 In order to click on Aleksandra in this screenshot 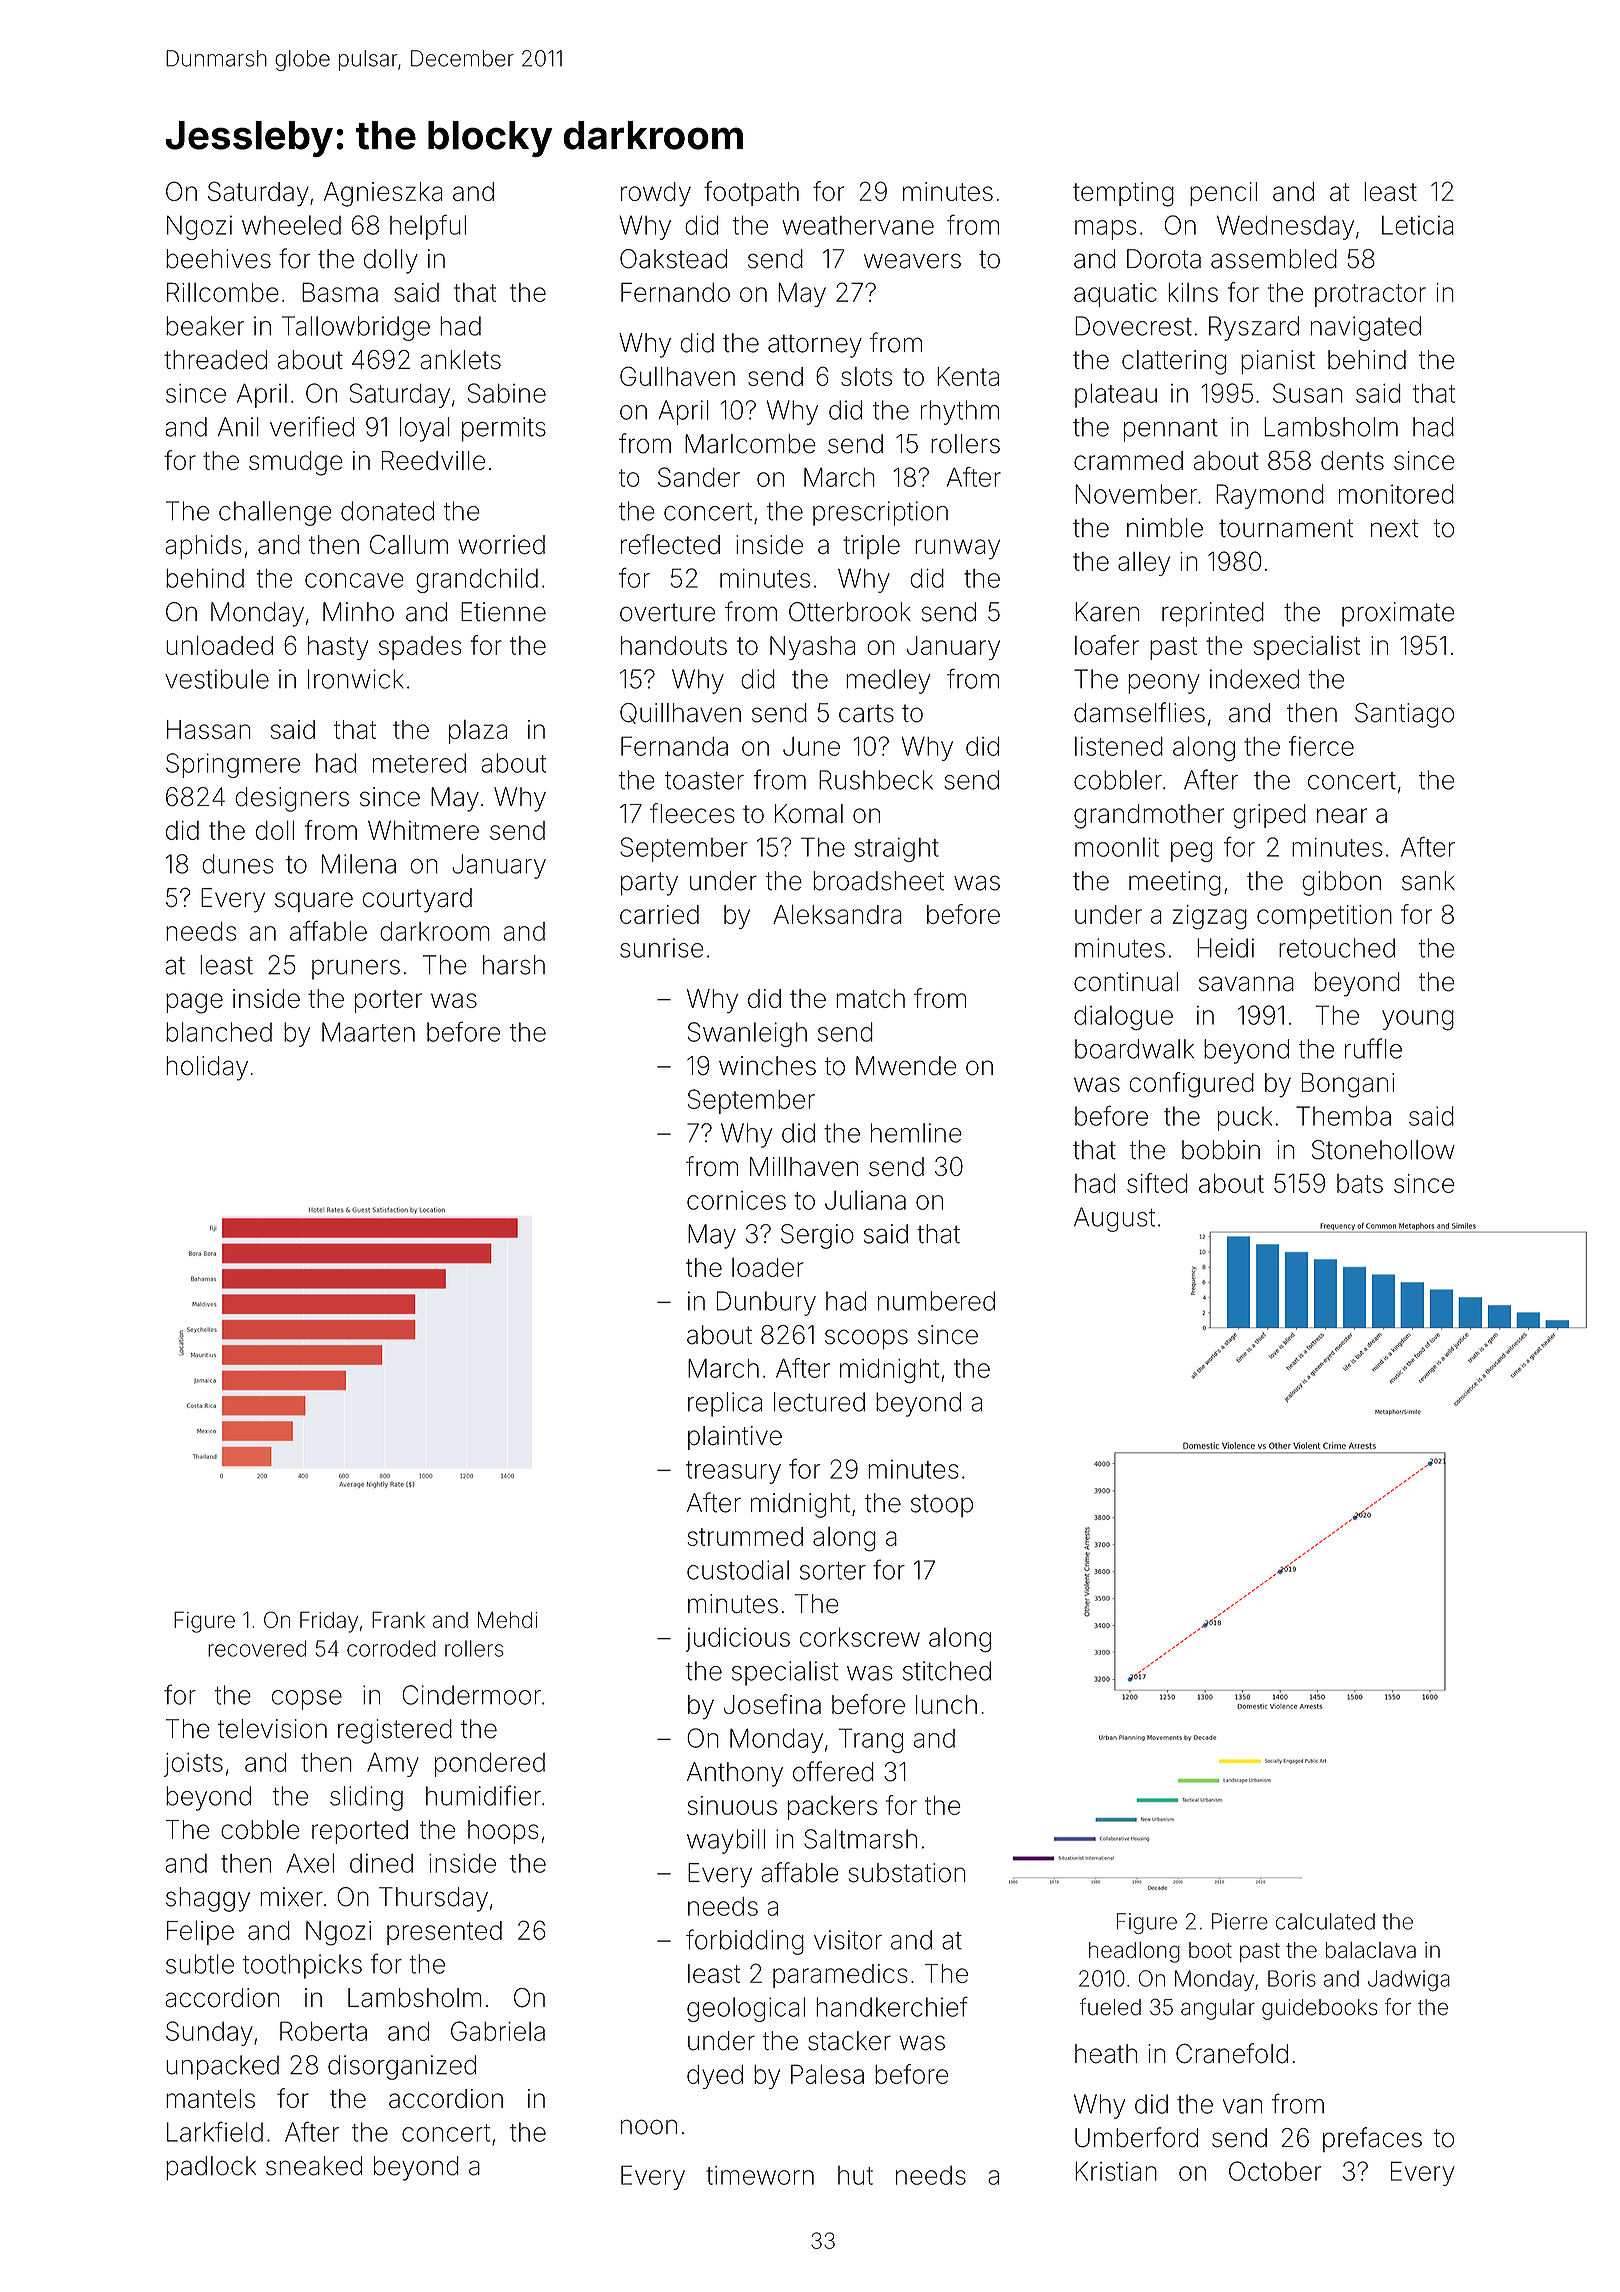, I will do `click(837, 914)`.
